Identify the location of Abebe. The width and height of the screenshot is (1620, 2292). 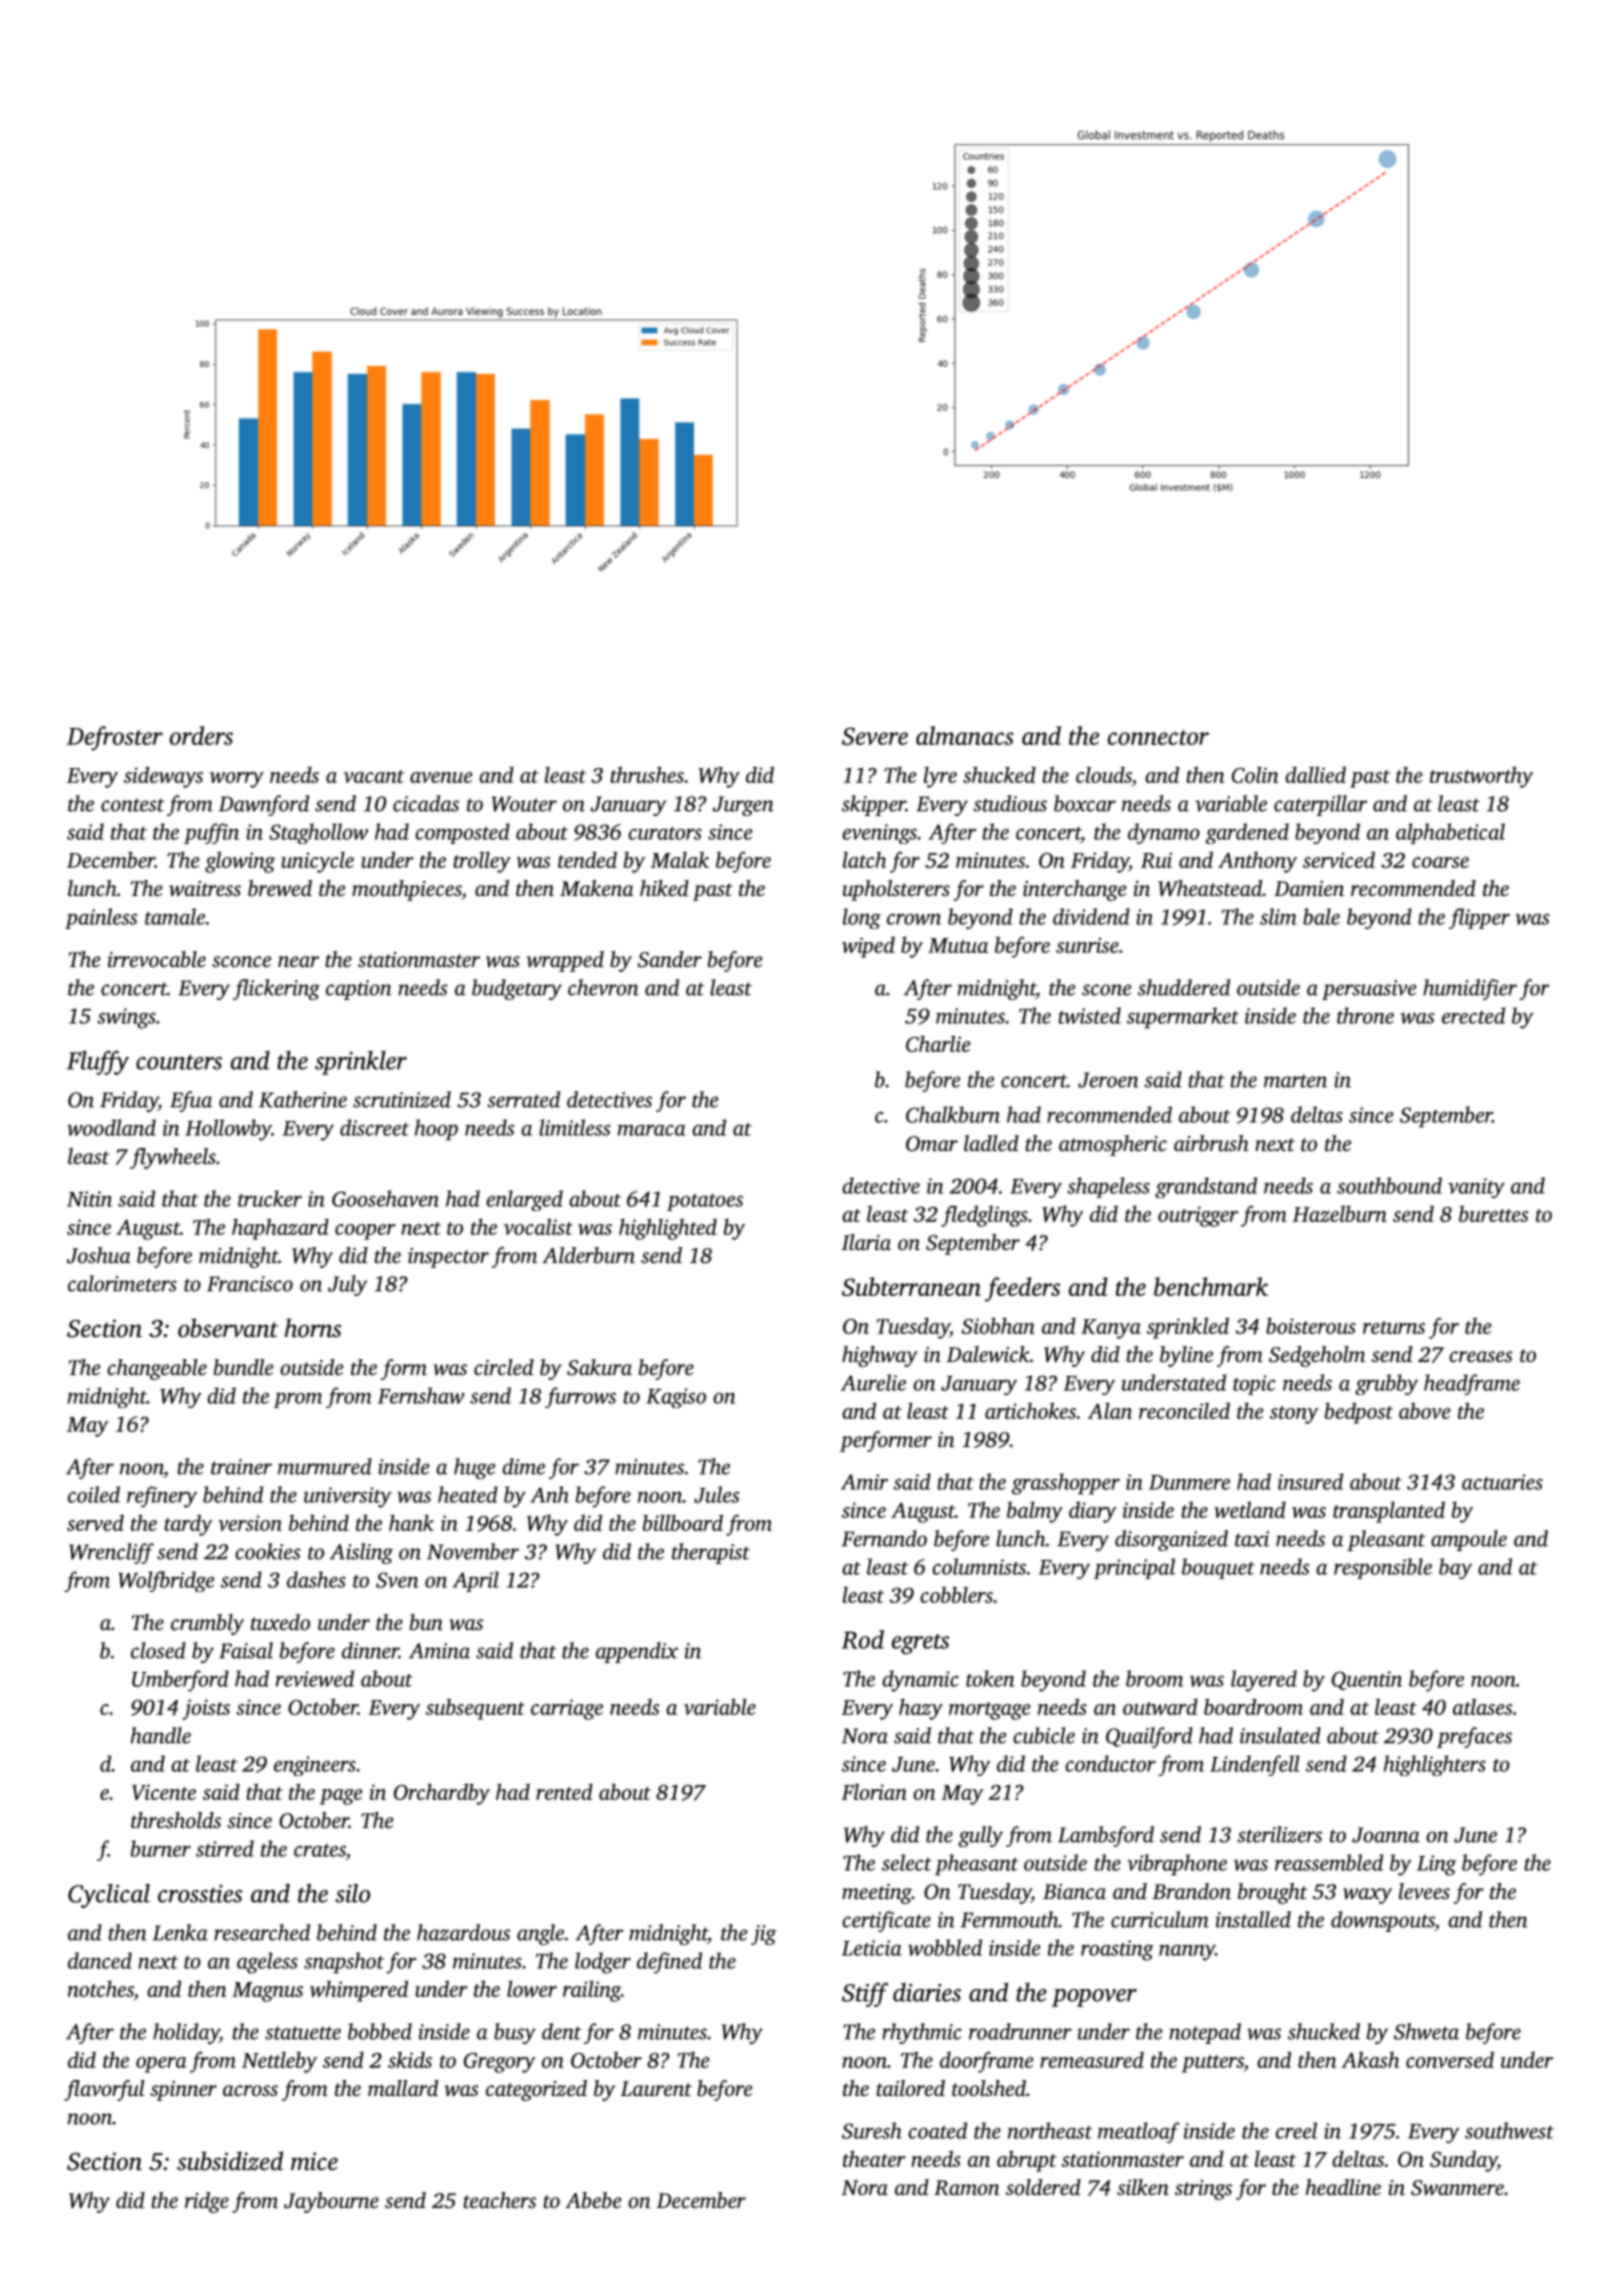
(593, 2200).
